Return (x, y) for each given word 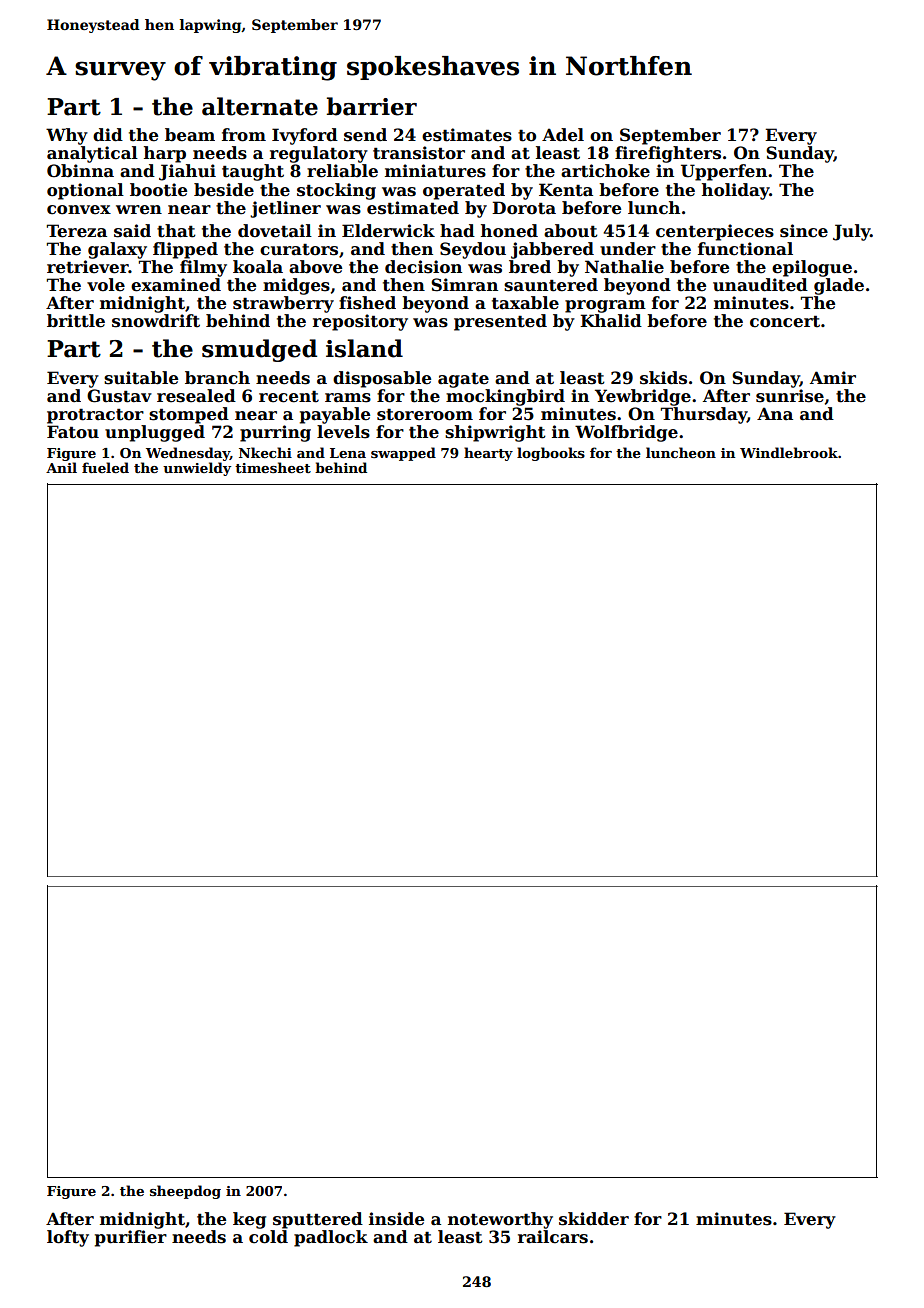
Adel (563, 135)
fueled (105, 467)
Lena (348, 453)
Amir (833, 377)
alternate (260, 106)
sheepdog (185, 1192)
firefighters (668, 154)
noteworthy (500, 1220)
